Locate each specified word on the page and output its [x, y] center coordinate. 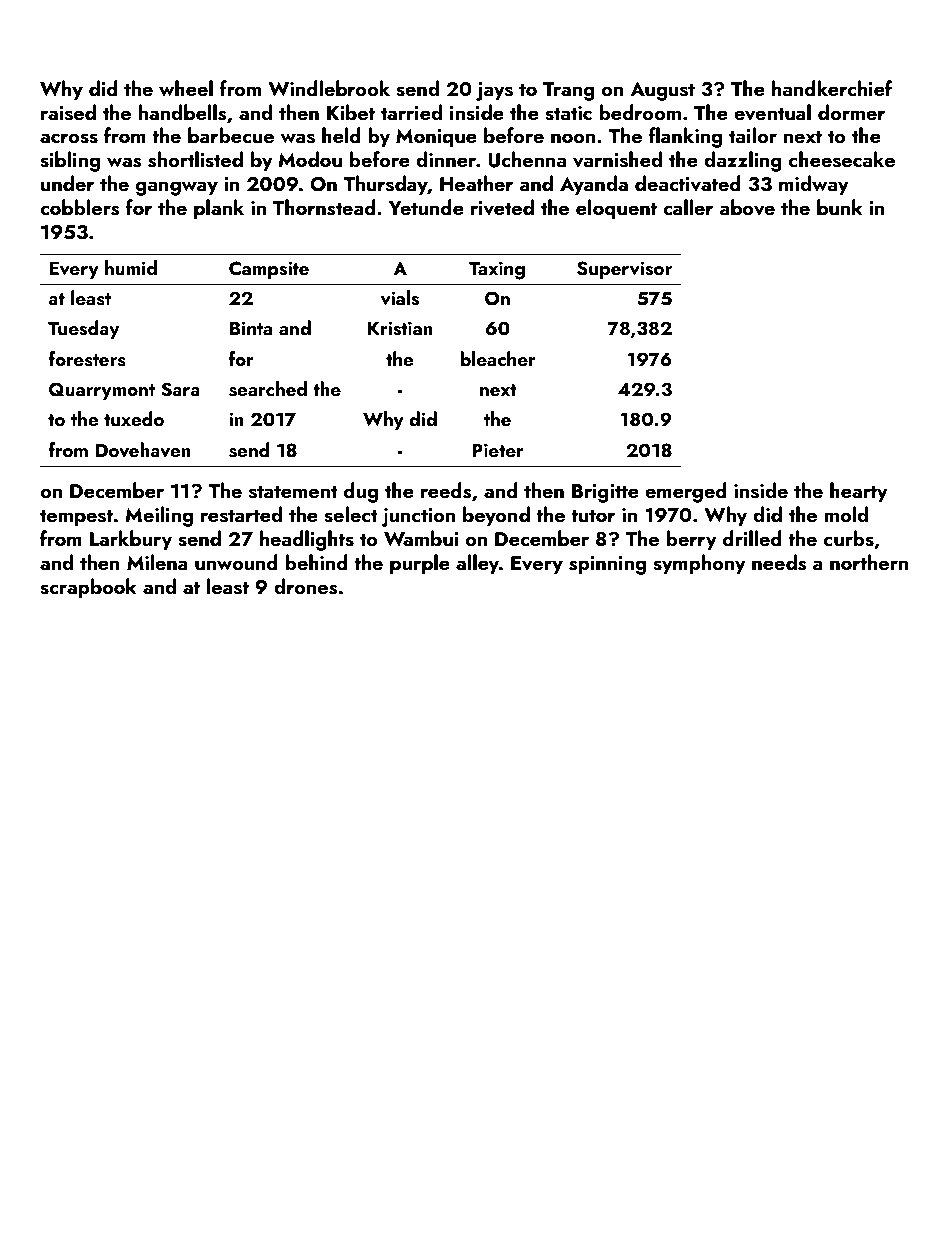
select [351, 514]
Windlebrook [329, 88]
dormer [852, 112]
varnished [617, 159]
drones [306, 586]
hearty [859, 492]
